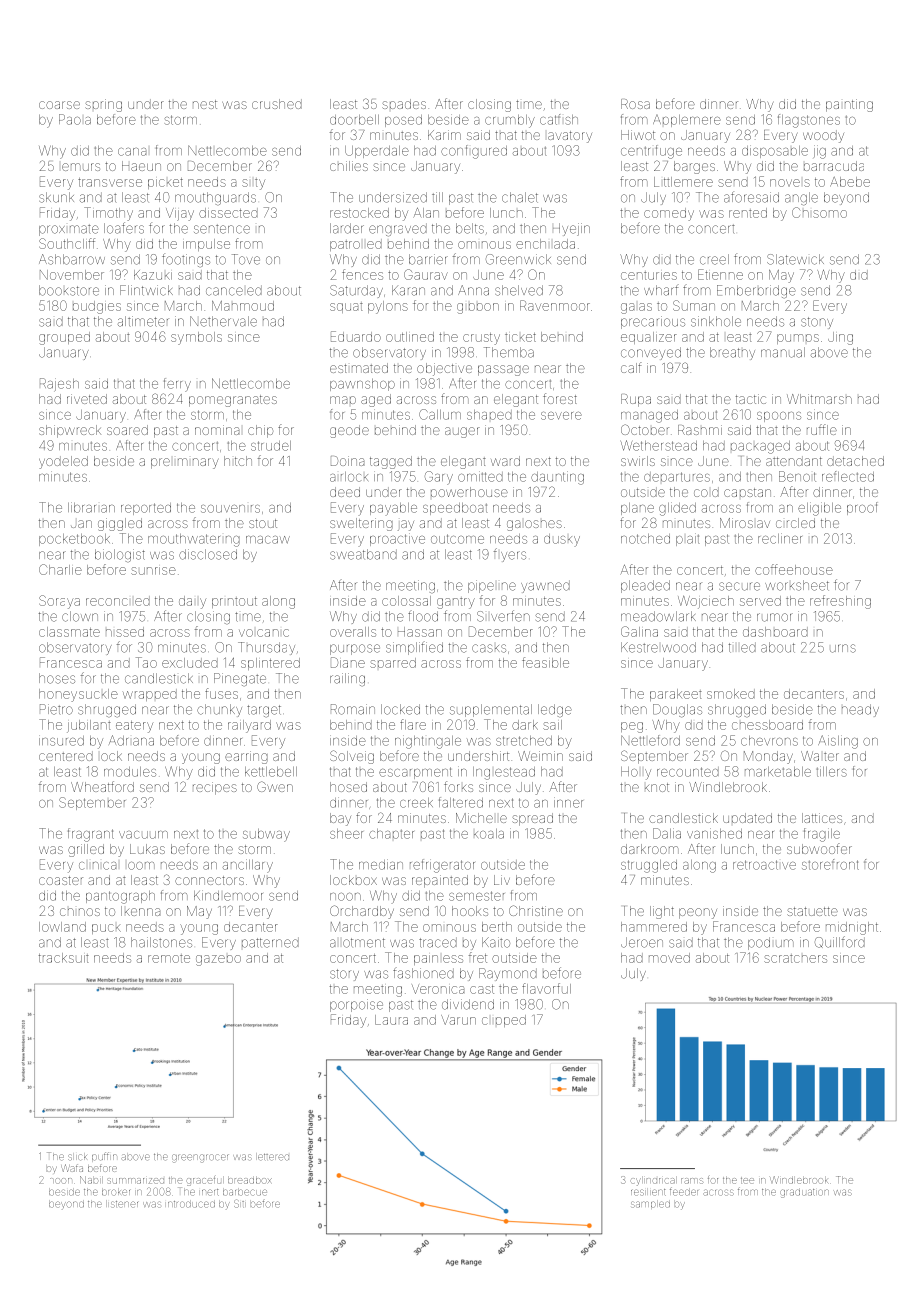  What do you see at coordinates (136, 1181) in the screenshot?
I see `summarized` at bounding box center [136, 1181].
